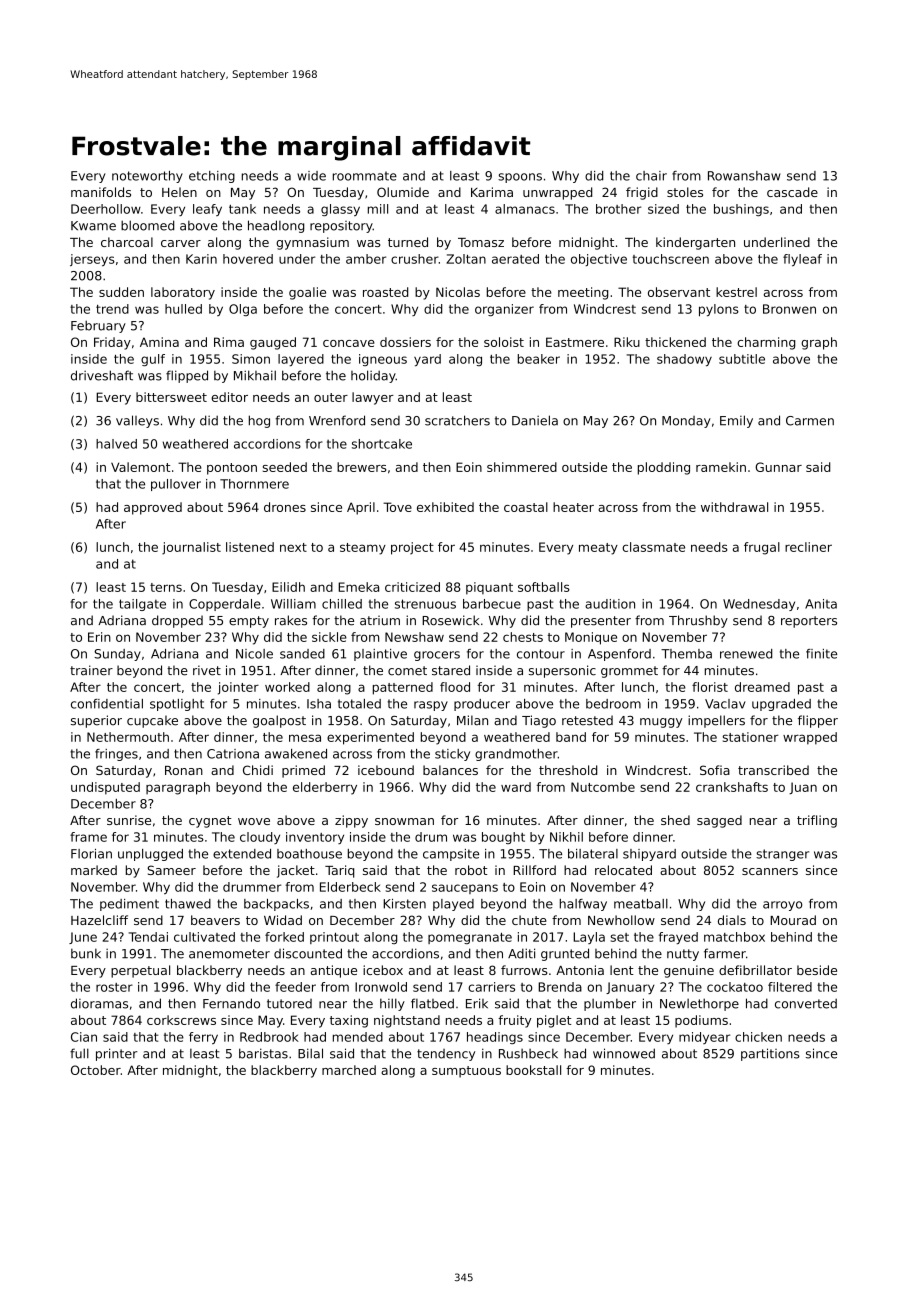 The height and width of the screenshot is (1316, 908). I want to click on bookstall, so click(533, 1070).
